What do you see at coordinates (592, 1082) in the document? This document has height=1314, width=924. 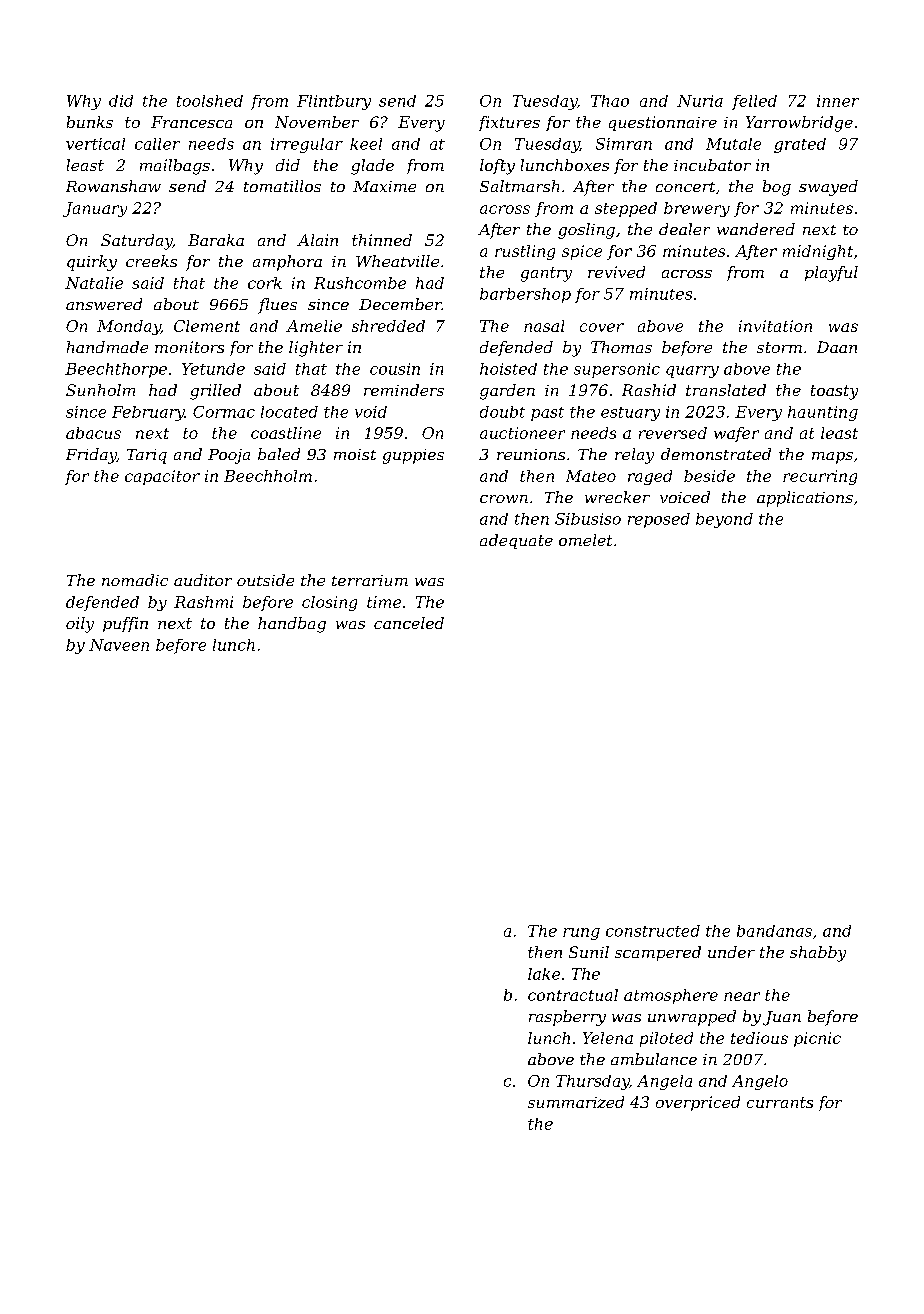 I see `Thursday` at bounding box center [592, 1082].
